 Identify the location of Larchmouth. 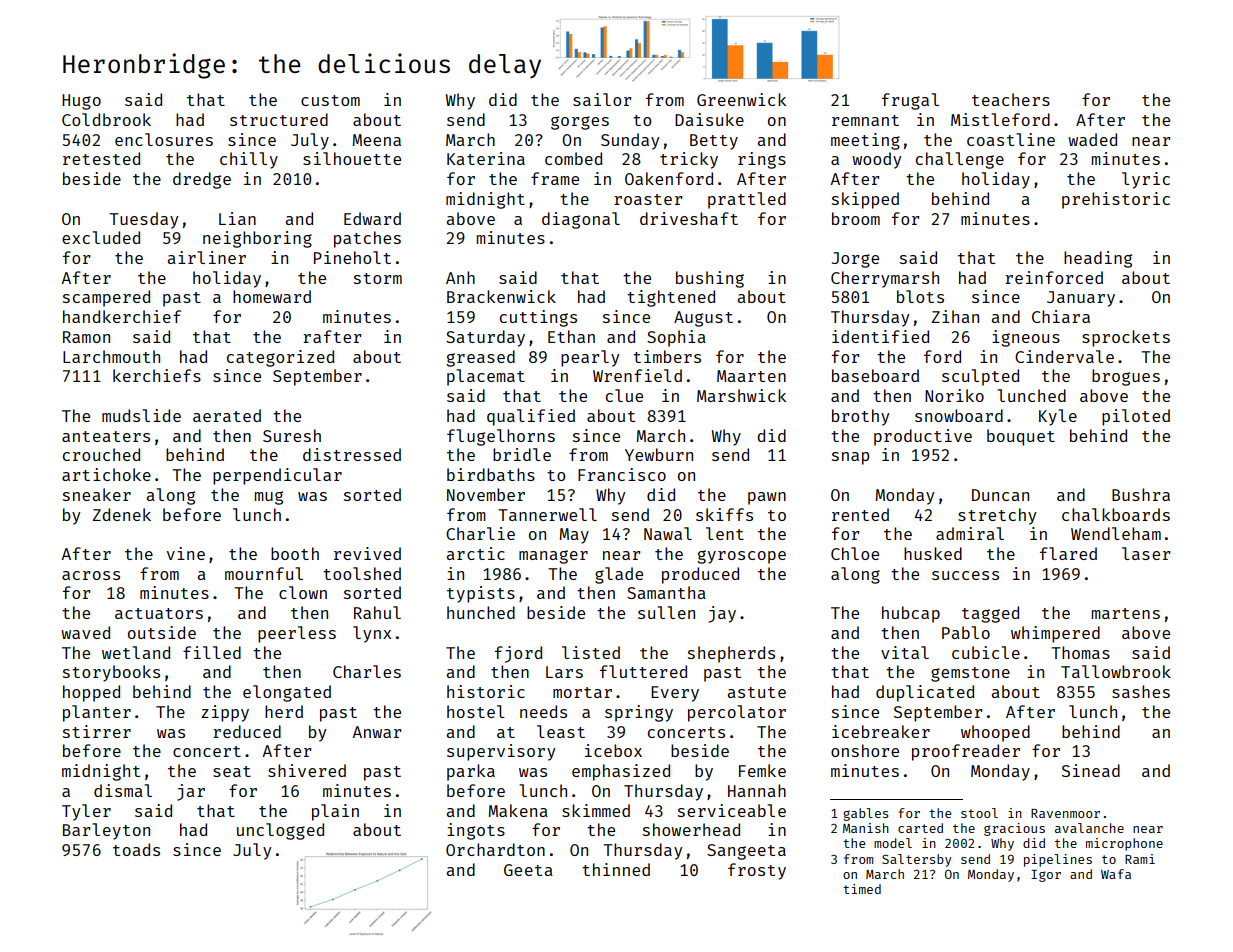
(111, 356).
